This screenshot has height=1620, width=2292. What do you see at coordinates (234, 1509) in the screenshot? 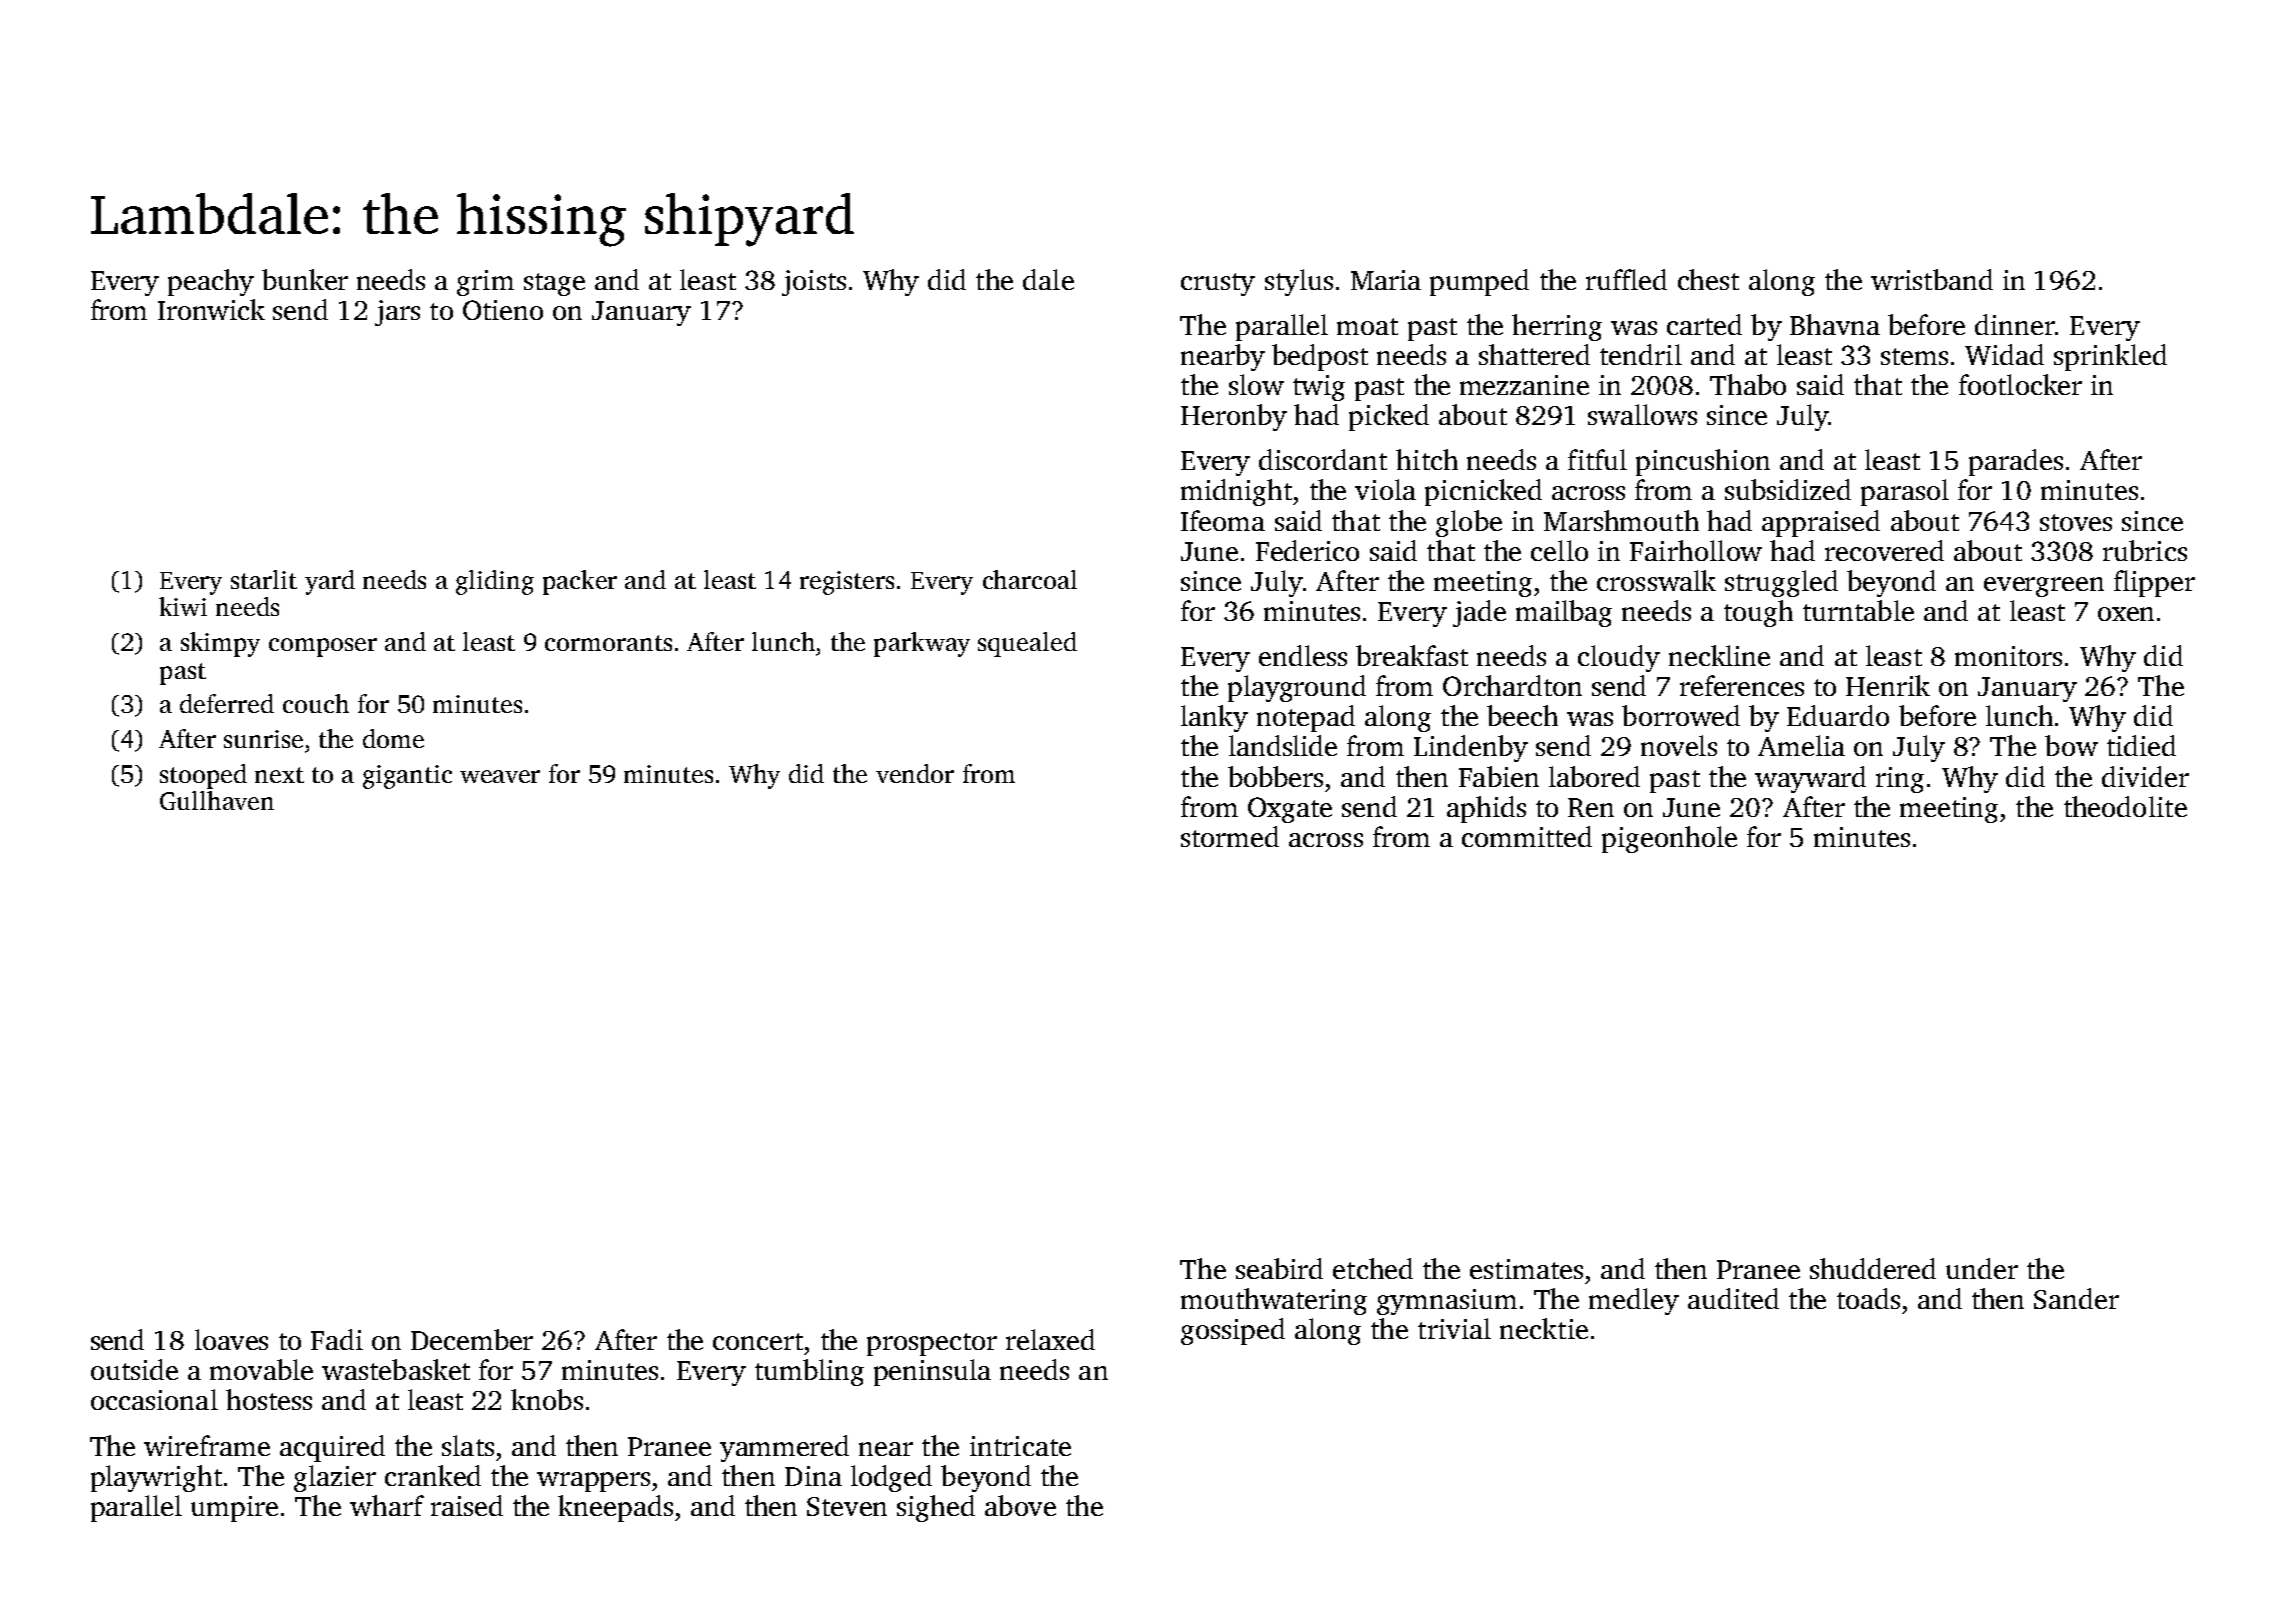
I see `umpire` at bounding box center [234, 1509].
